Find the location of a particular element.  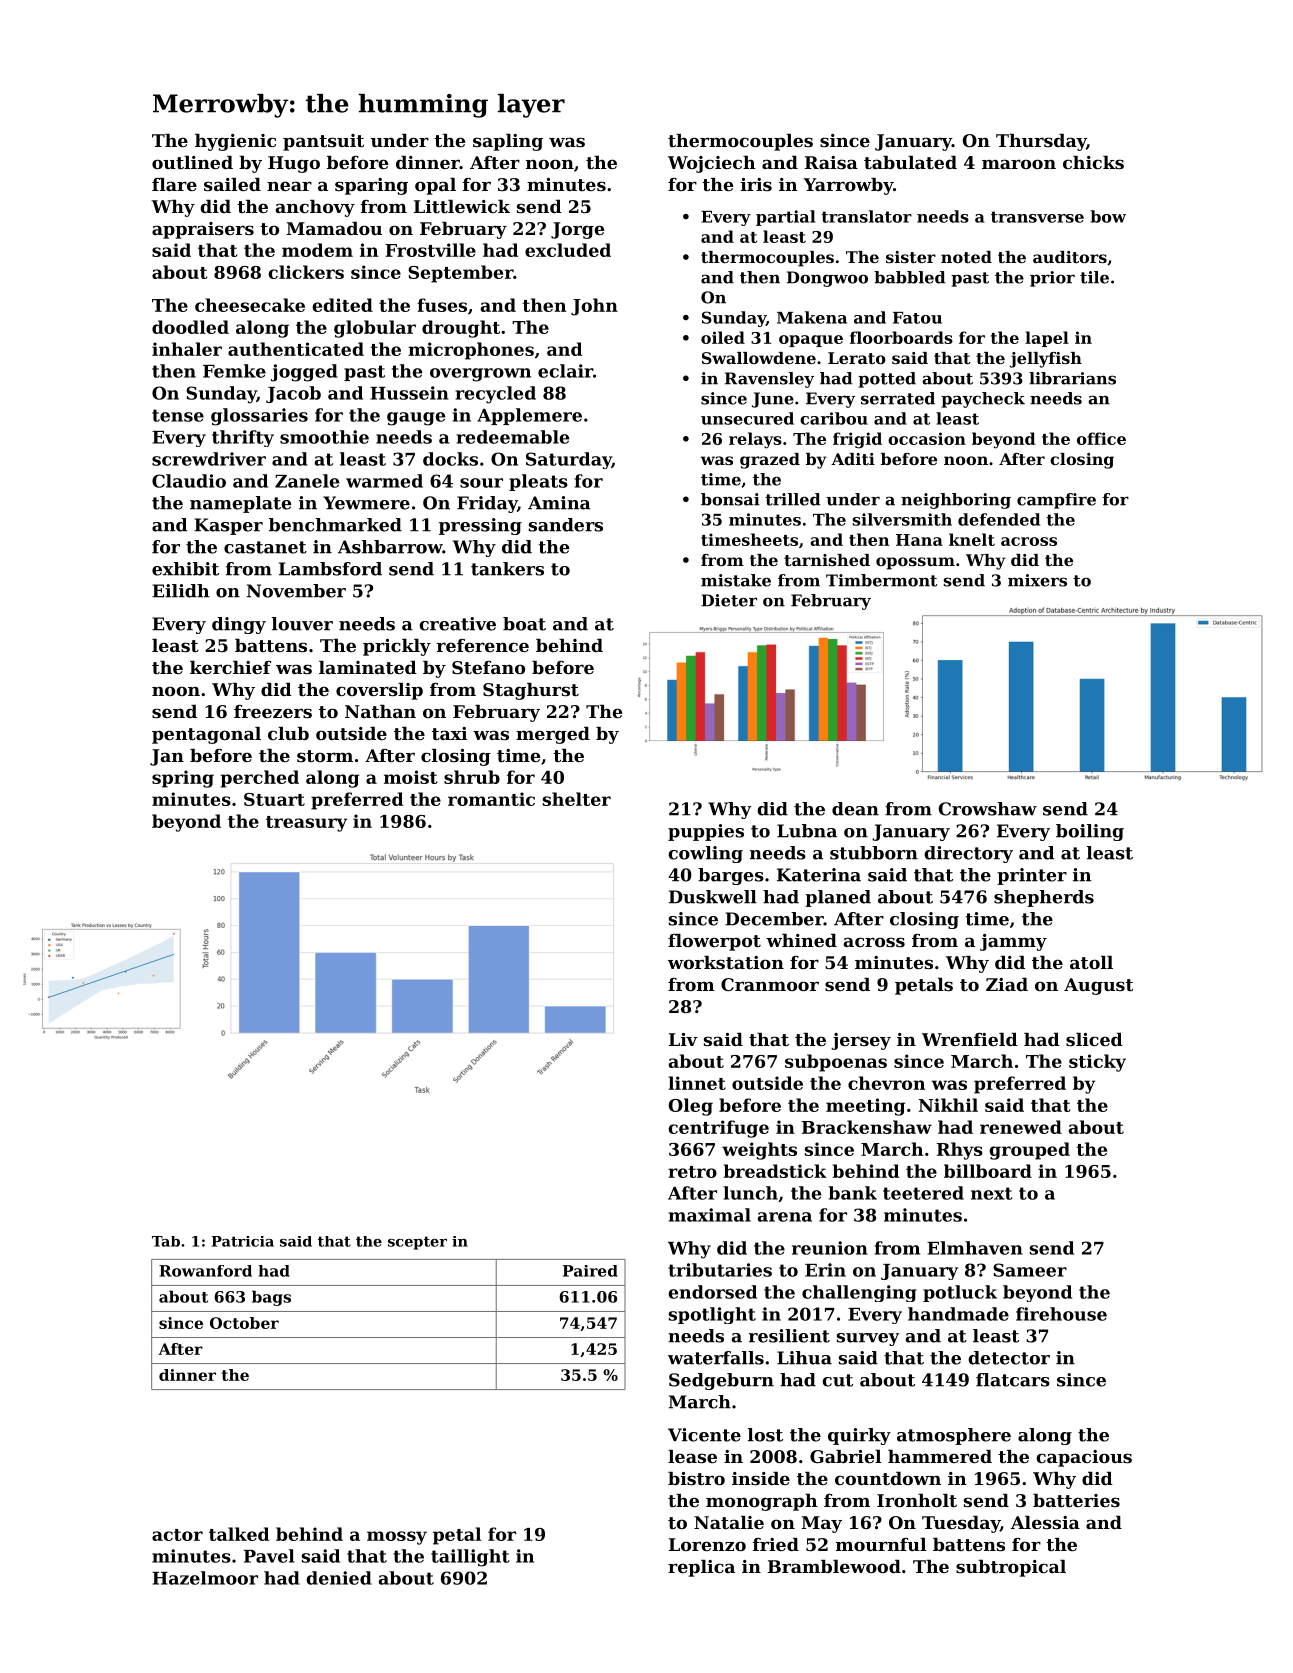

sapling is located at coordinates (508, 142).
